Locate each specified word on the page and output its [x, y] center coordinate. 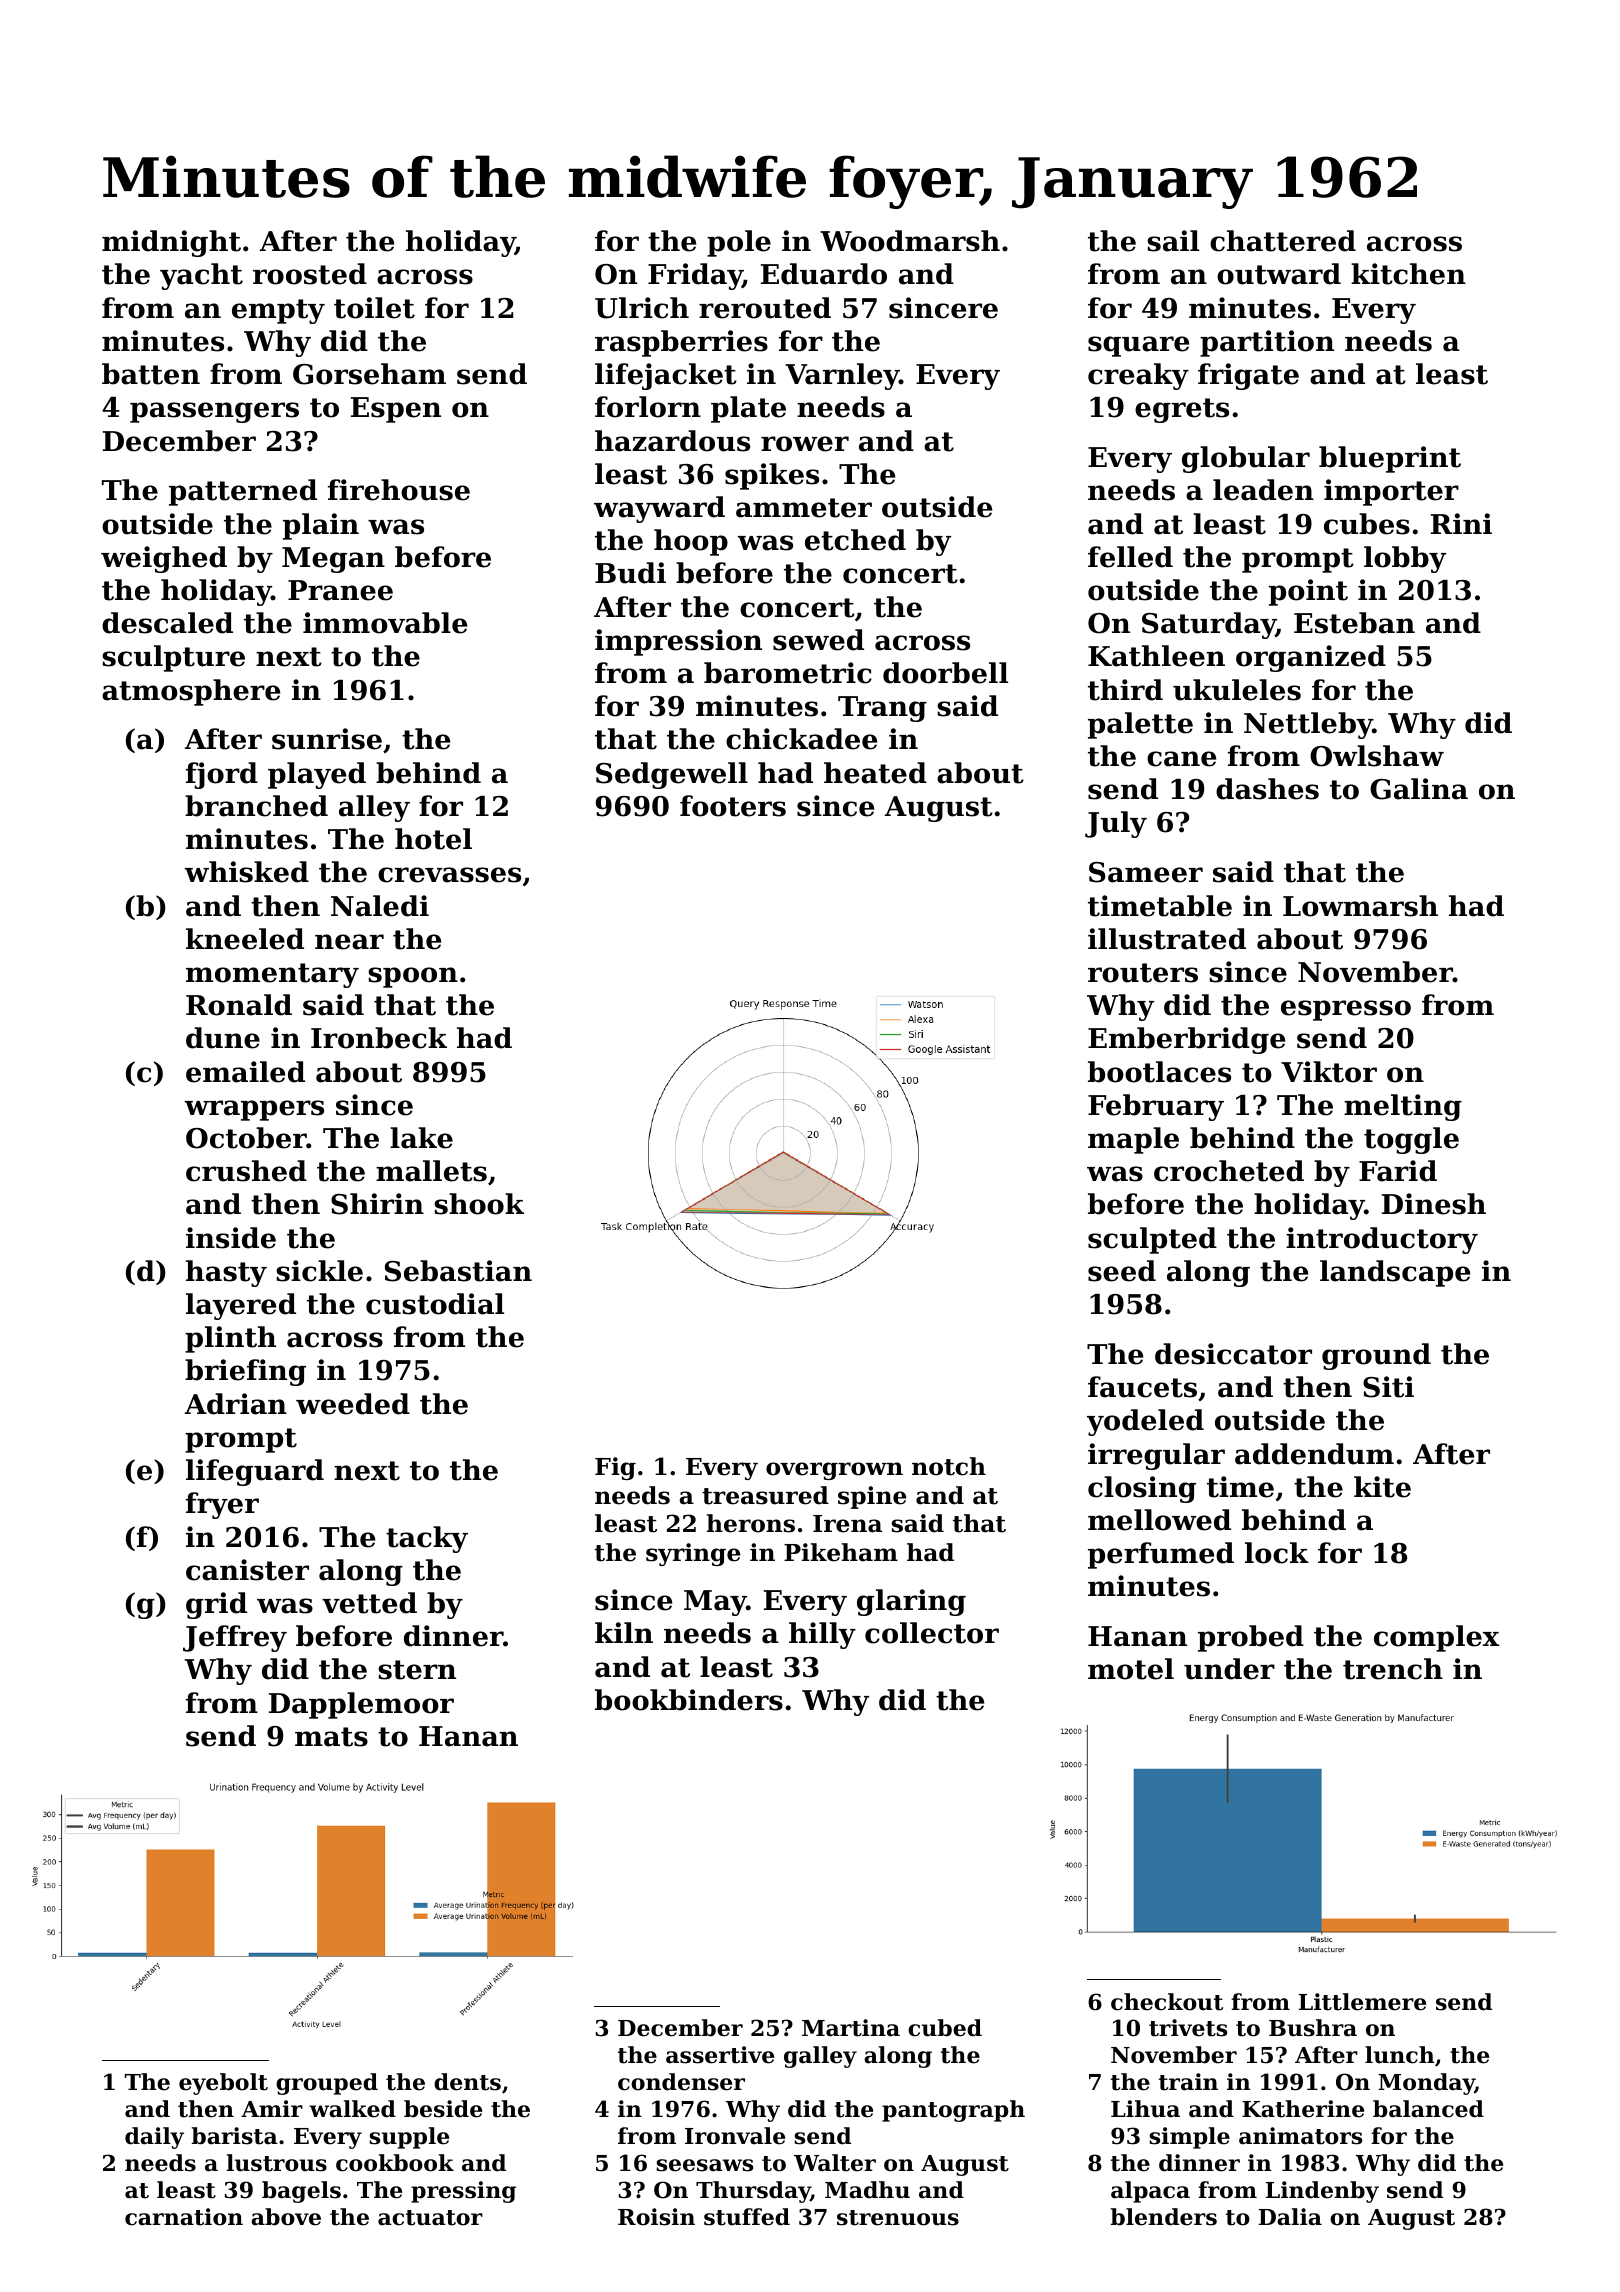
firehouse [399, 490]
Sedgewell [672, 775]
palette [1140, 725]
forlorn [648, 407]
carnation [184, 2217]
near [349, 942]
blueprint [1390, 459]
